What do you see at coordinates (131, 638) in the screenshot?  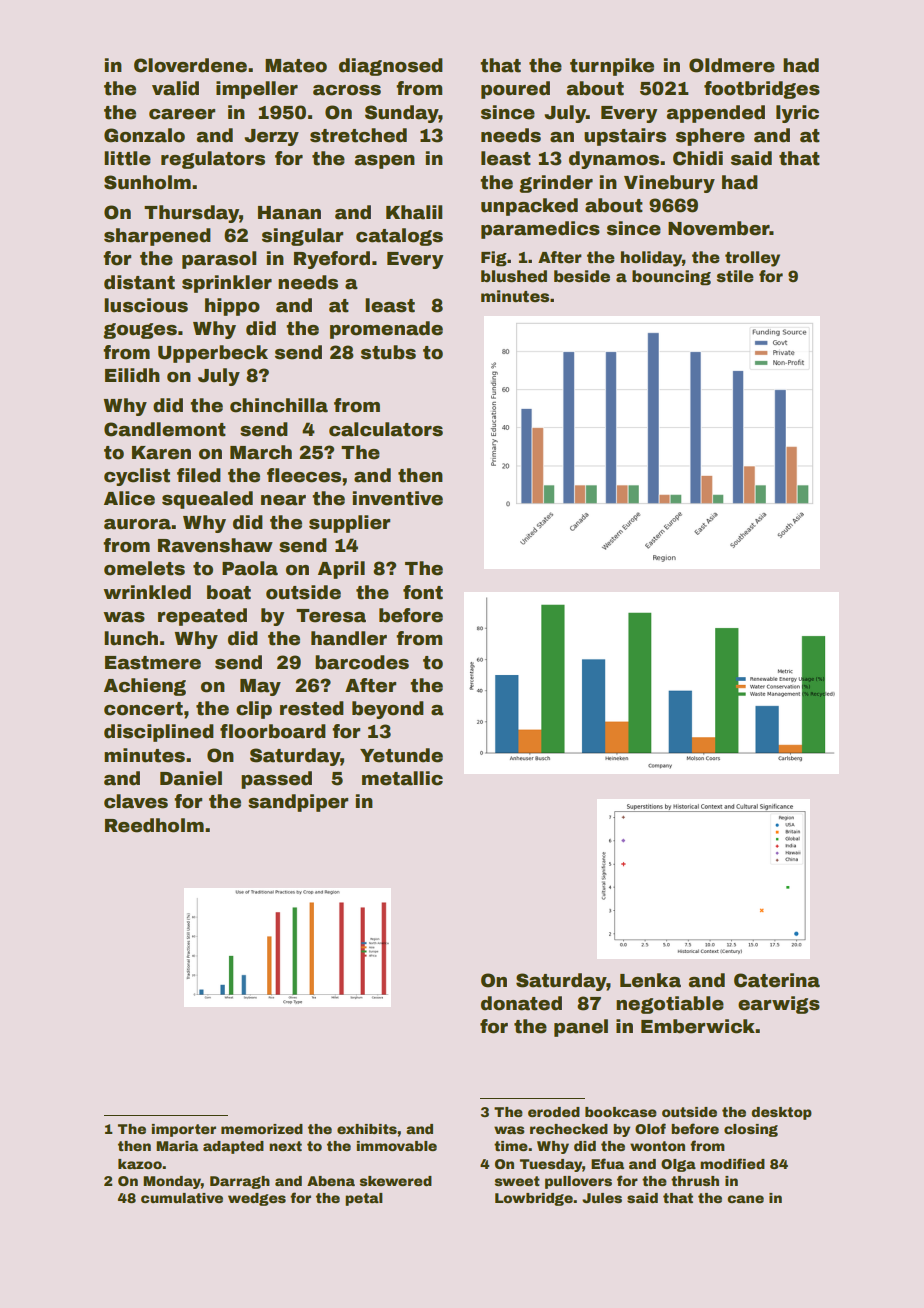 I see `lunch` at bounding box center [131, 638].
